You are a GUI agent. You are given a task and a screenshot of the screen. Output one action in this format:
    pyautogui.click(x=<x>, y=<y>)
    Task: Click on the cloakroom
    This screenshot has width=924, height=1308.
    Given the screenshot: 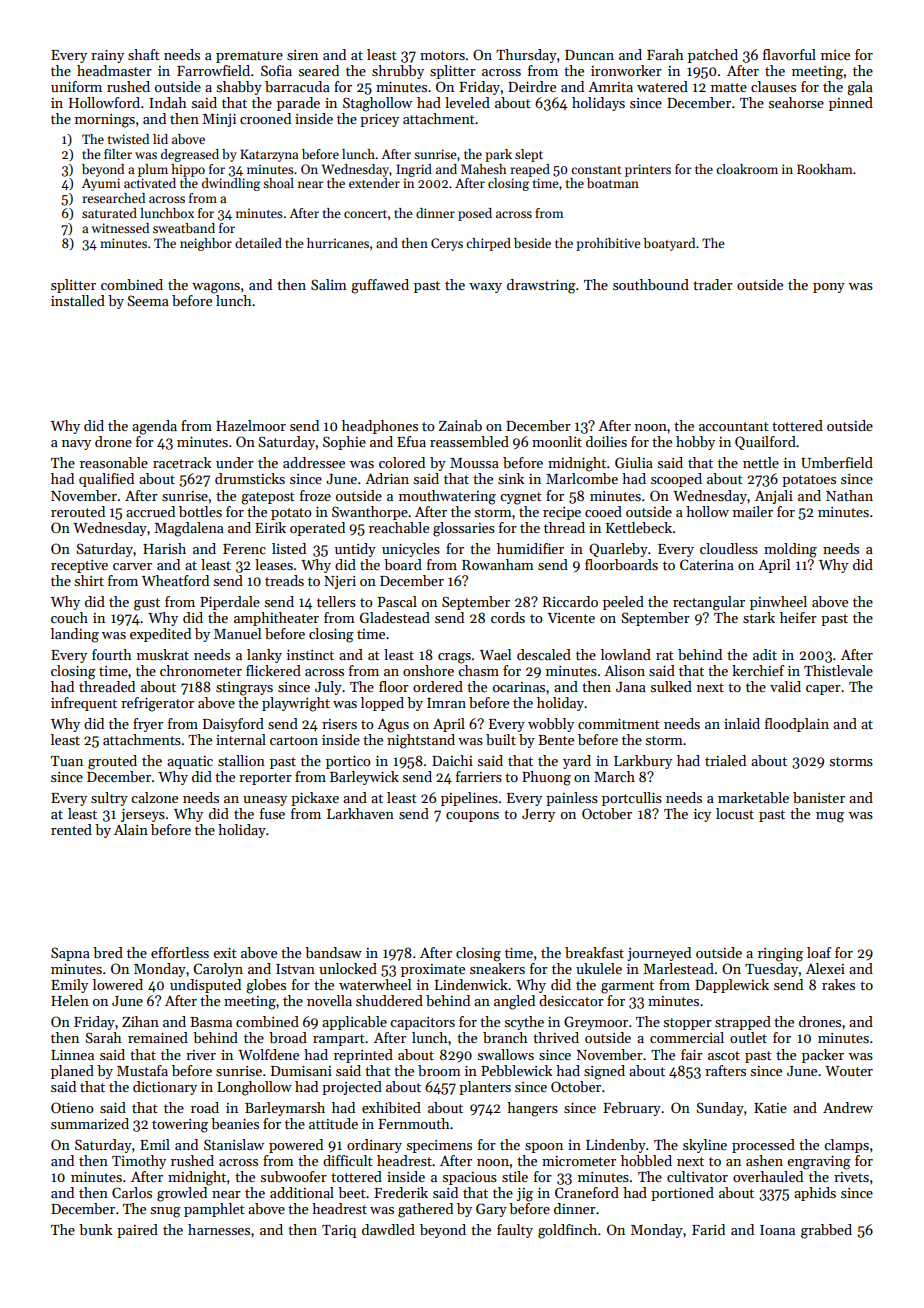 What is the action you would take?
    pyautogui.click(x=747, y=169)
